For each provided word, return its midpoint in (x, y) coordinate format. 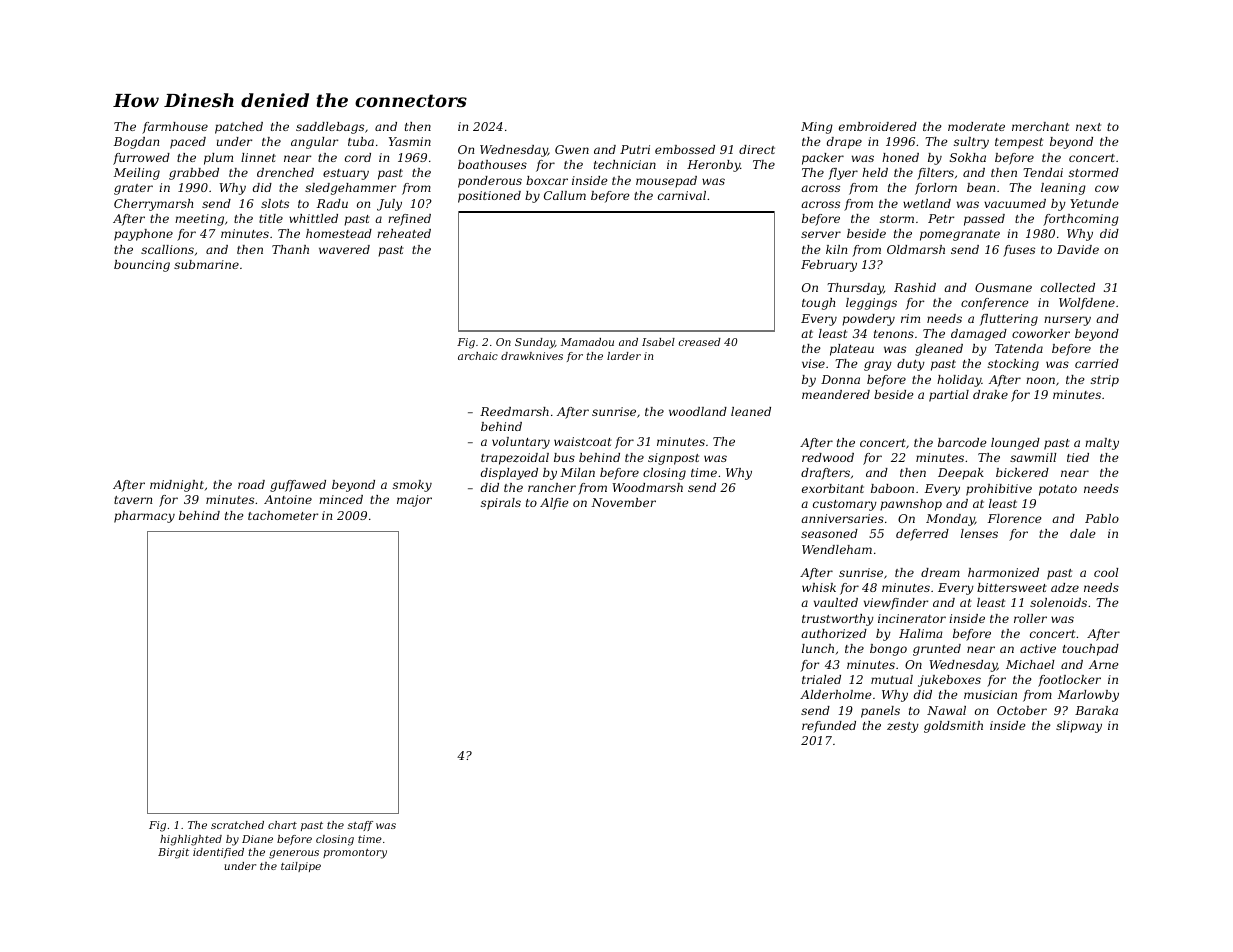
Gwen (572, 149)
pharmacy (144, 517)
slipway (1079, 727)
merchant (1040, 126)
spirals (501, 504)
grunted (937, 650)
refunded (829, 727)
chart (282, 825)
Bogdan (136, 143)
